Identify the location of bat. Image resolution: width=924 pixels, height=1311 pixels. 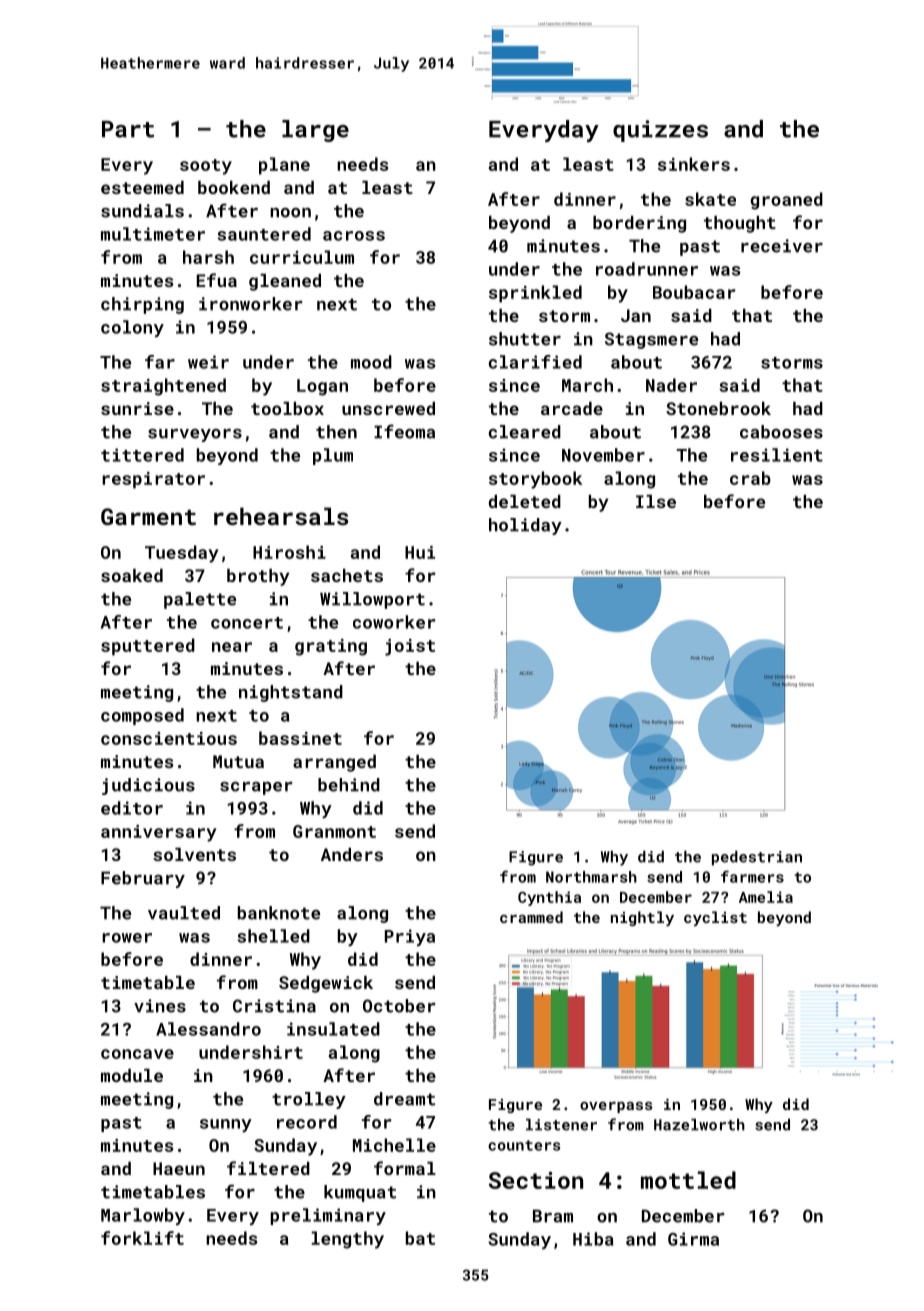
(420, 1238).
